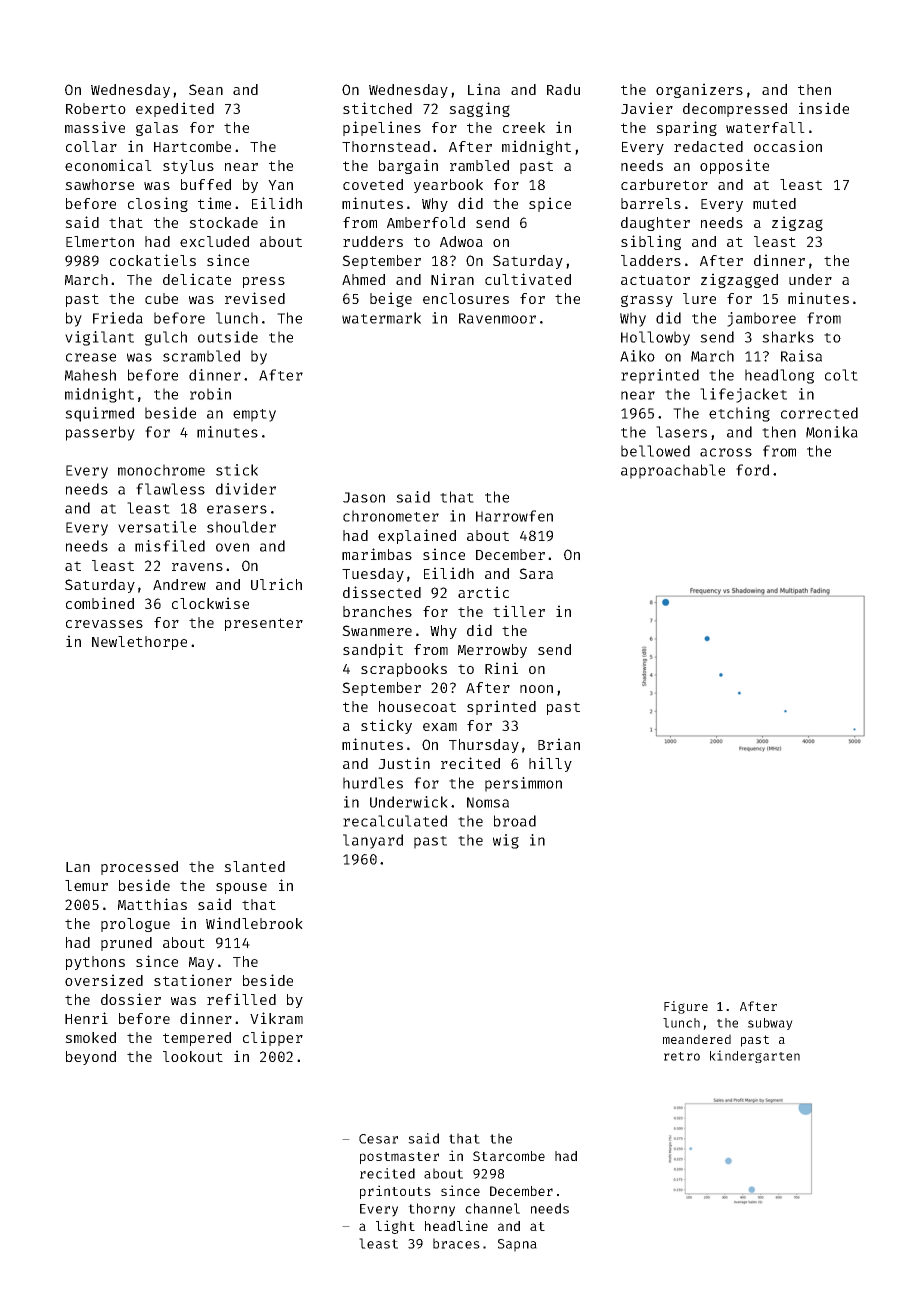  Describe the element at coordinates (497, 318) in the screenshot. I see `Ravenmoor` at that location.
